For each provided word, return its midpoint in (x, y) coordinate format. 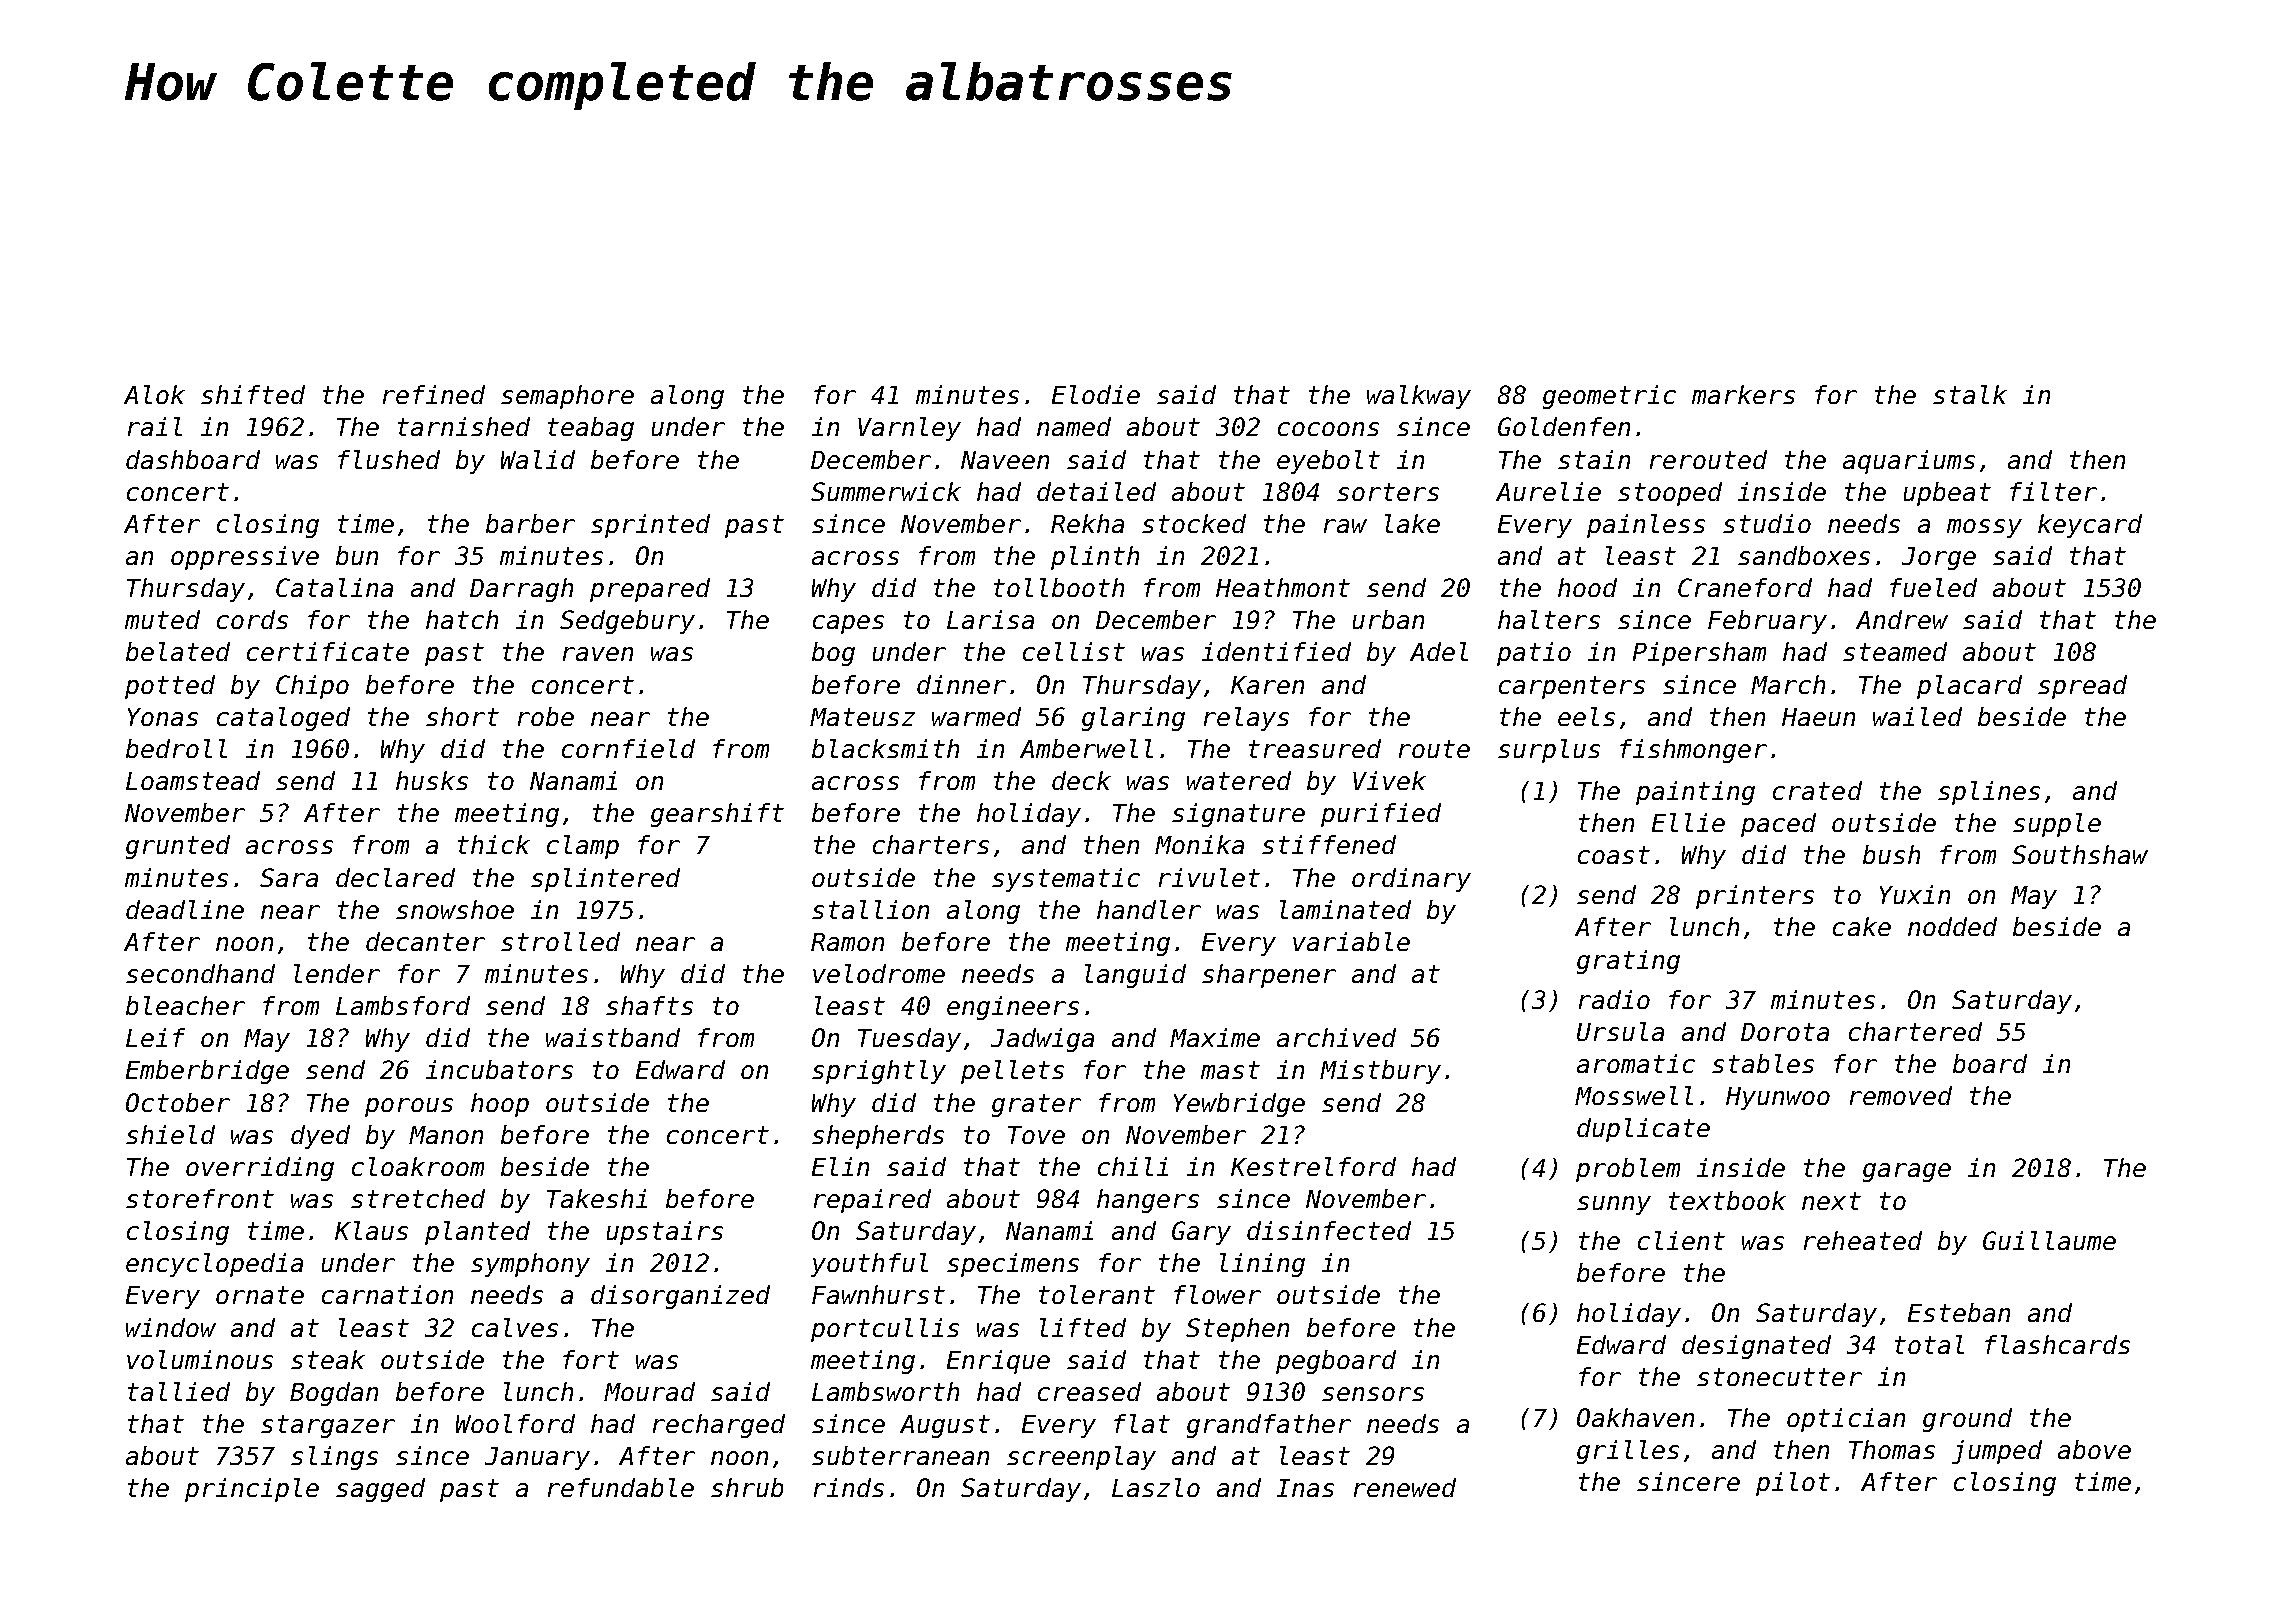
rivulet (1209, 877)
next (1831, 1201)
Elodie (1096, 394)
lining (1262, 1265)
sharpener (1269, 976)
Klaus (371, 1230)
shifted (253, 394)
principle (252, 1490)
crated (1817, 790)
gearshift (717, 815)
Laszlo (1156, 1487)
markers (1743, 394)
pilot (1793, 1484)
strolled (560, 941)
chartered (1915, 1031)
